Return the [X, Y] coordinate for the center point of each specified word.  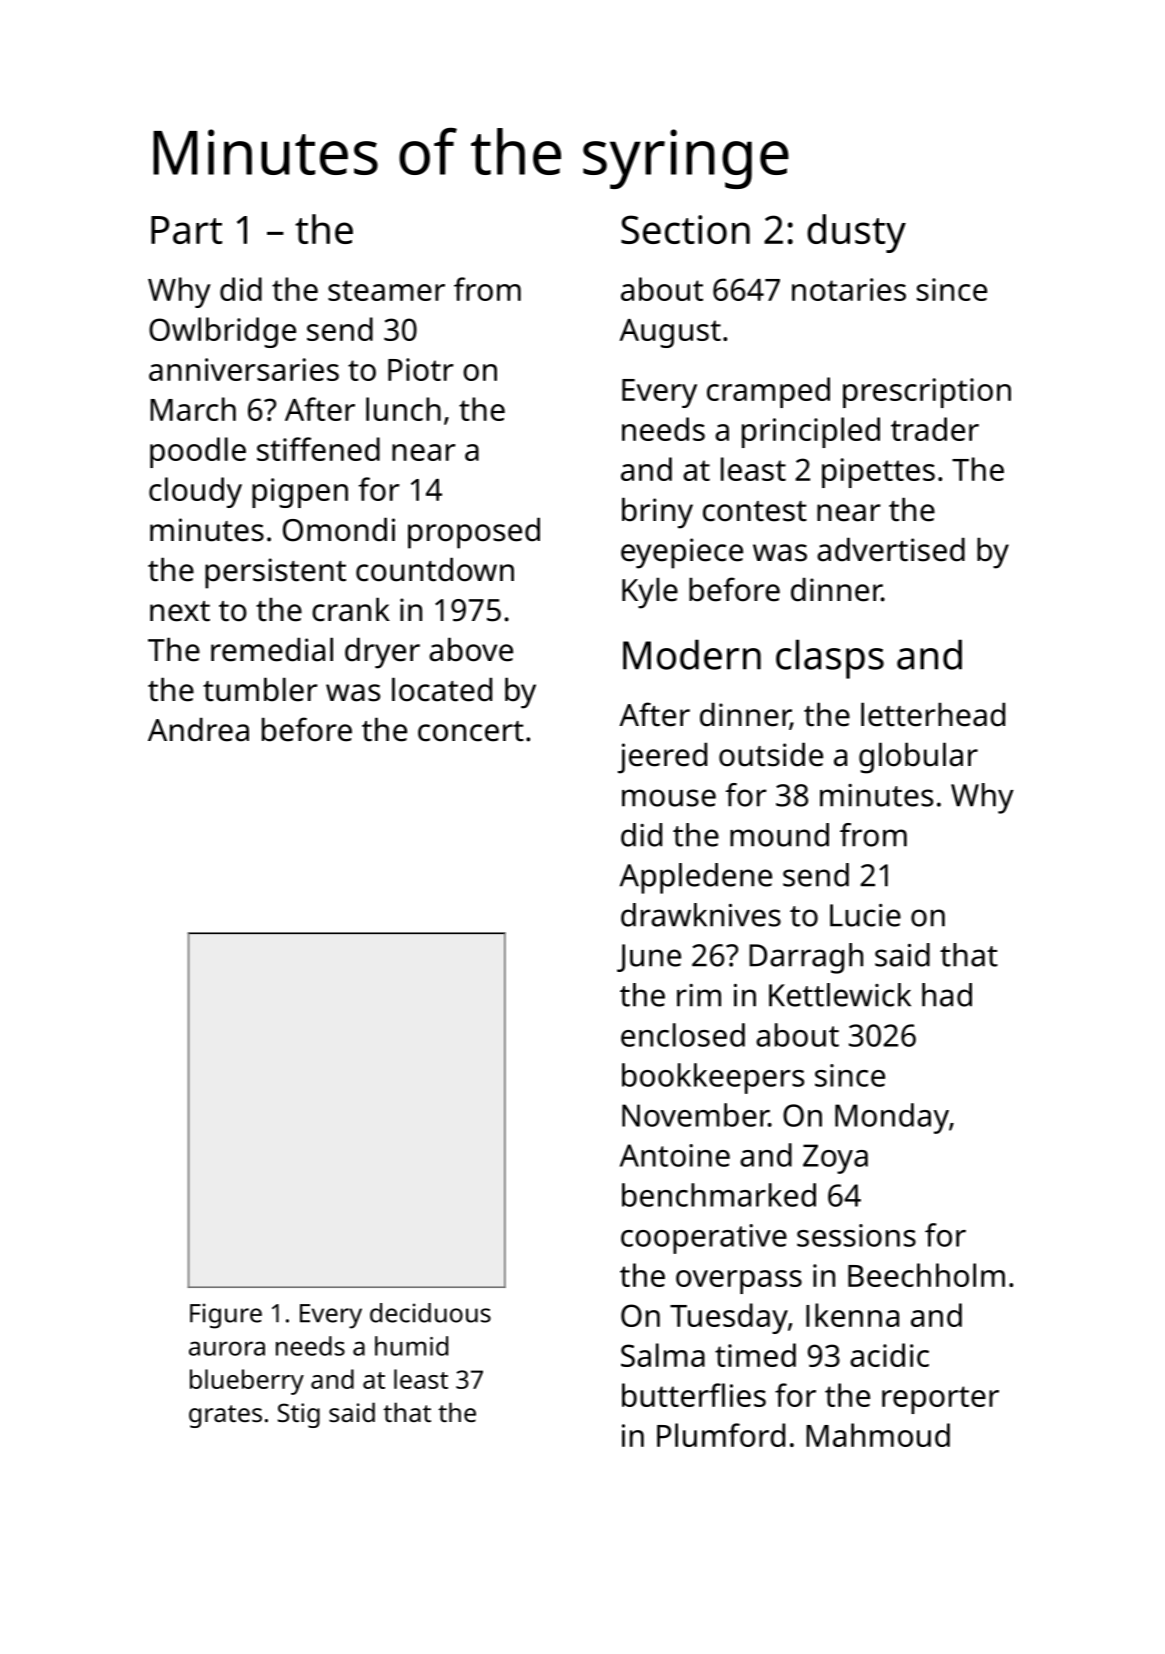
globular [918, 758]
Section [685, 229]
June [649, 958]
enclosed [683, 1035]
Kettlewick [840, 995]
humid [411, 1346]
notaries [849, 289]
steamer [386, 290]
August [670, 333]
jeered [662, 758]
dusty [856, 233]
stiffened [318, 449]
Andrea [198, 730]
